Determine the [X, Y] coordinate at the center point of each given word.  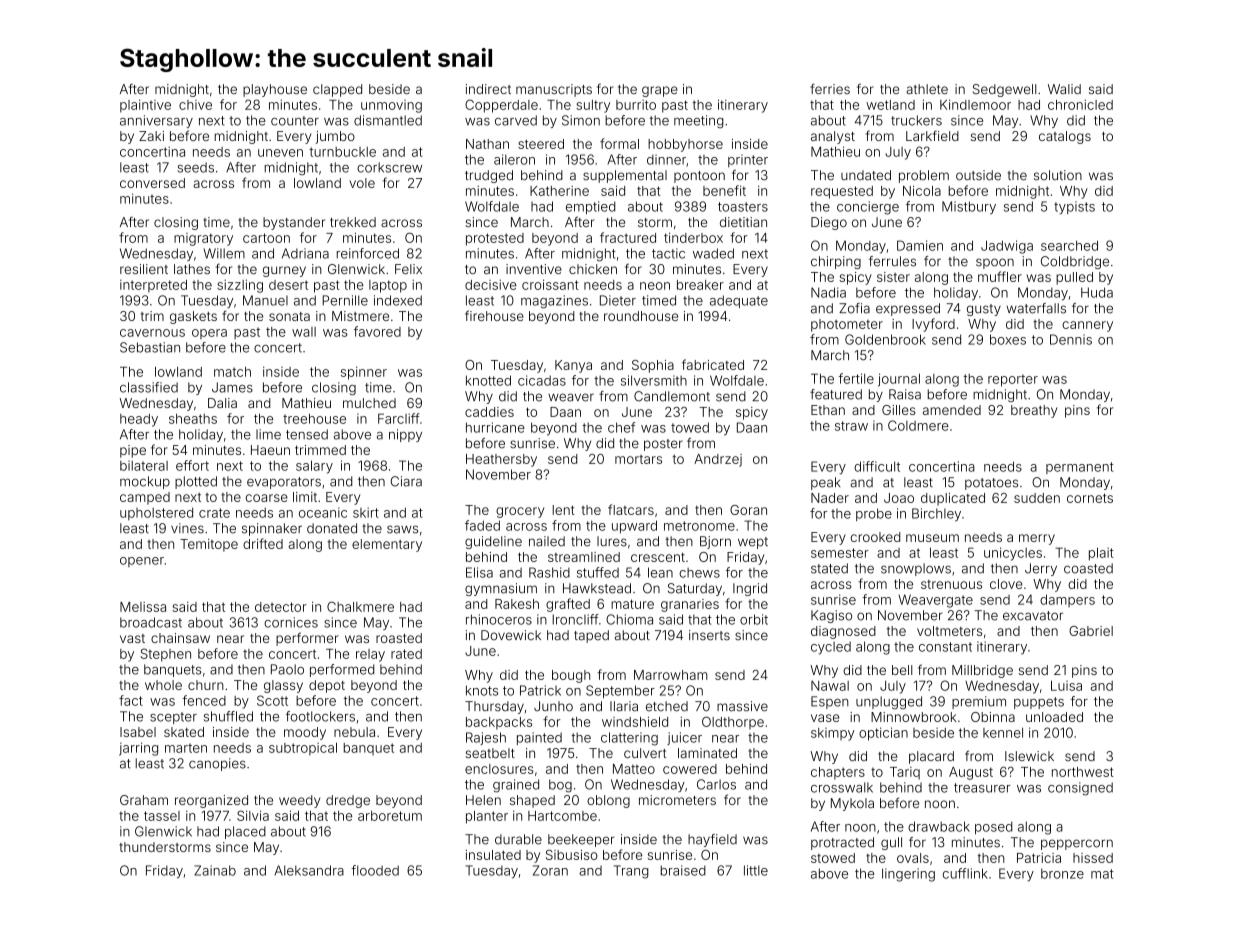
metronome [699, 526]
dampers [1067, 600]
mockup [145, 482]
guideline [493, 542]
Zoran [550, 870]
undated [866, 175]
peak [826, 483]
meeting [699, 121]
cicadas [542, 380]
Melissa [143, 607]
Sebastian [150, 347]
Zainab [215, 870]
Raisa [905, 394]
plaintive [145, 106]
